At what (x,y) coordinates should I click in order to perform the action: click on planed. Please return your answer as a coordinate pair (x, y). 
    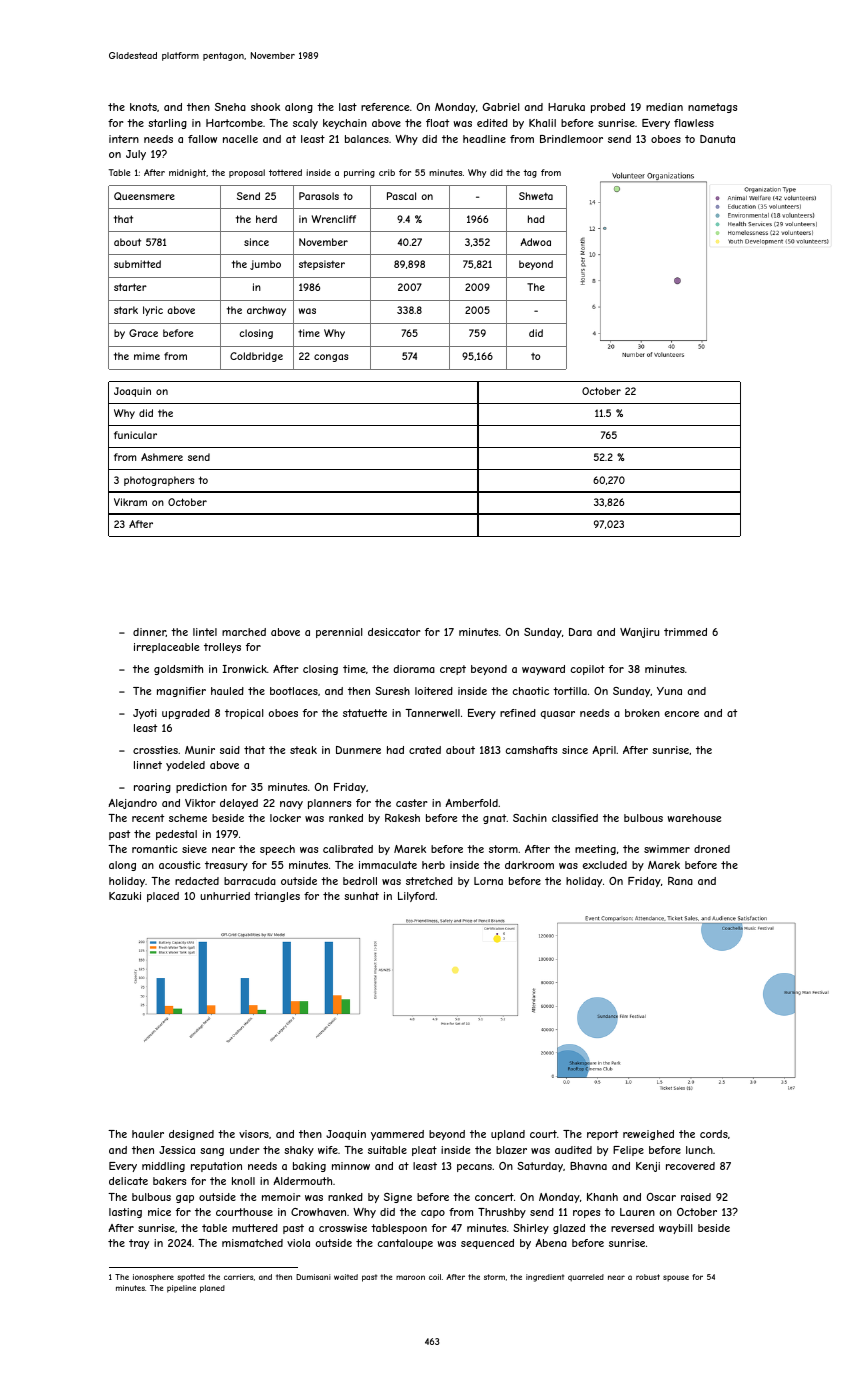
    Looking at the image, I should click on (212, 1289).
